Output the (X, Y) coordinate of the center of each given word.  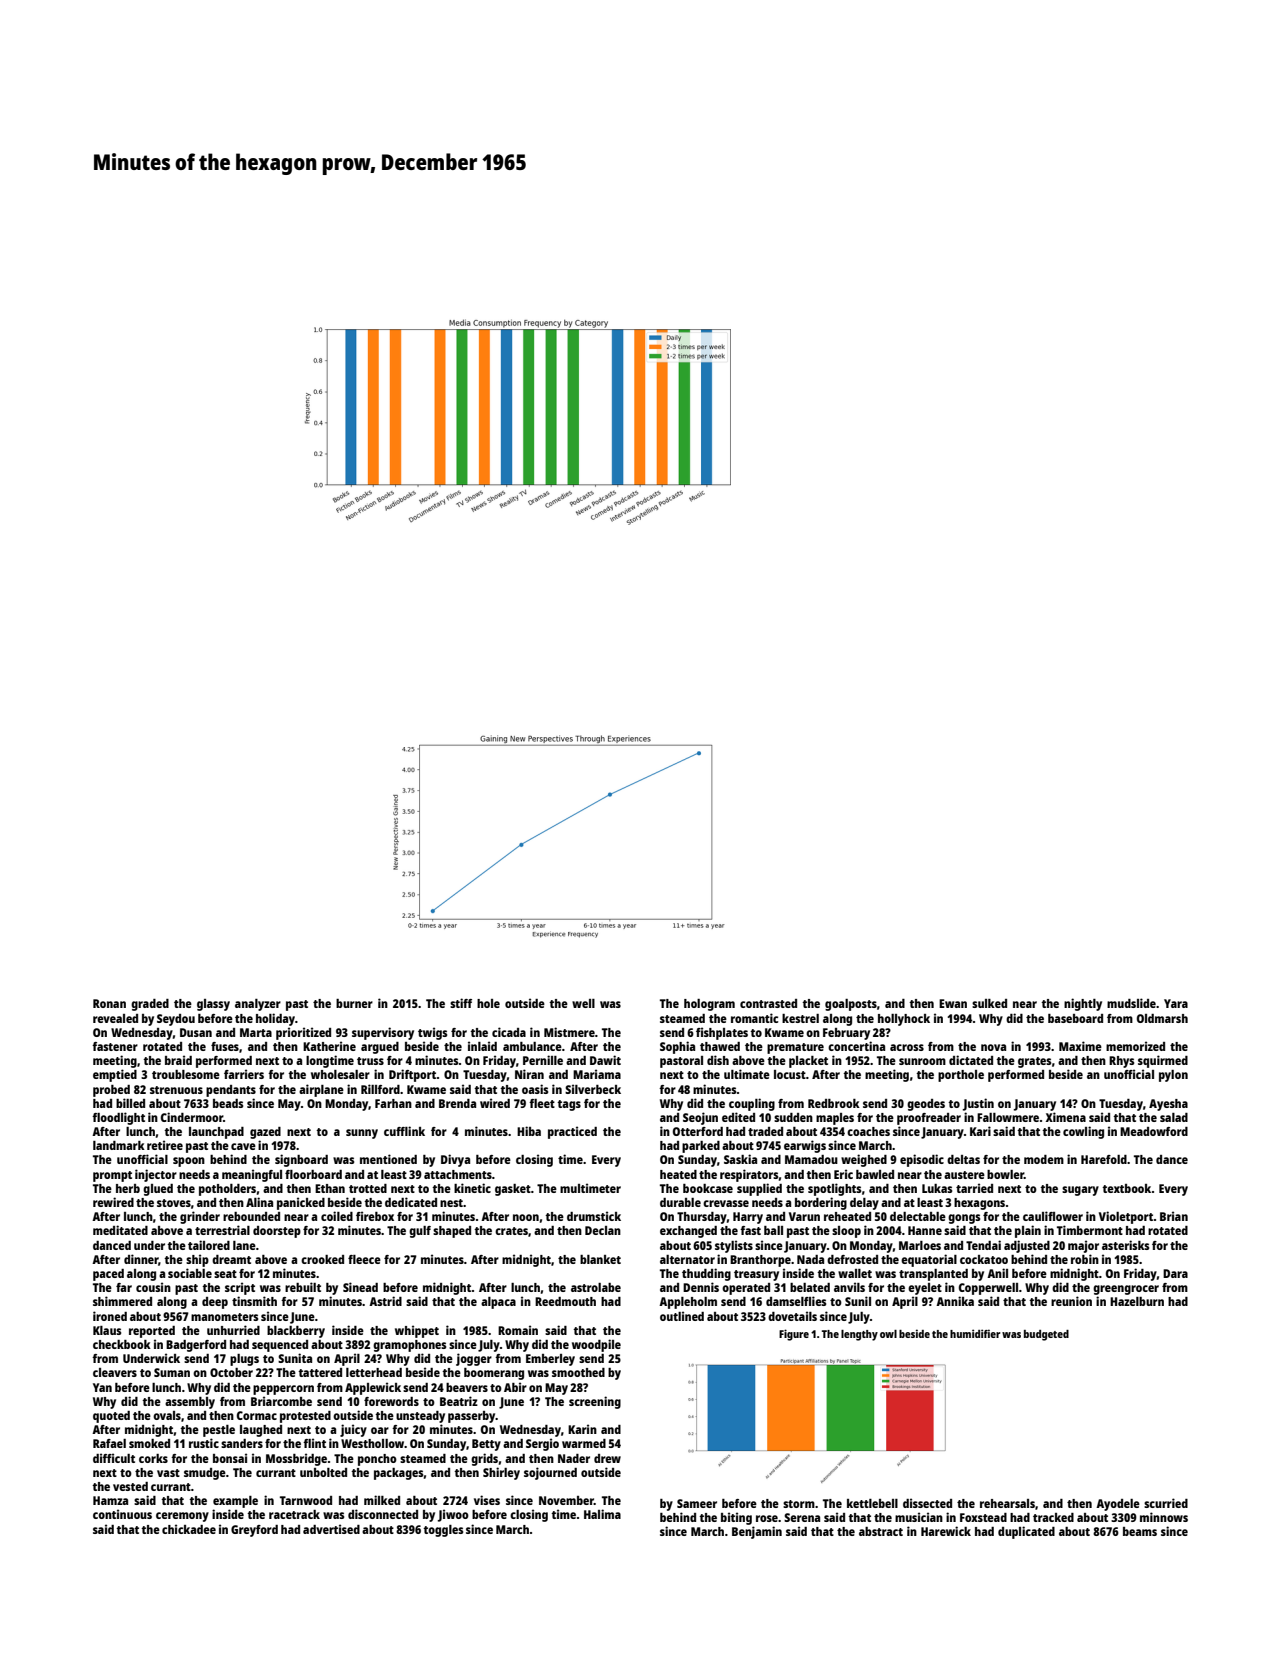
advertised (331, 1529)
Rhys (1121, 1062)
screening (595, 1402)
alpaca (498, 1303)
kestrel (800, 1018)
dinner (141, 1260)
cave (243, 1146)
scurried (1166, 1503)
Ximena (1066, 1117)
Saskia (740, 1159)
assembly (190, 1403)
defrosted (852, 1259)
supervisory (383, 1033)
